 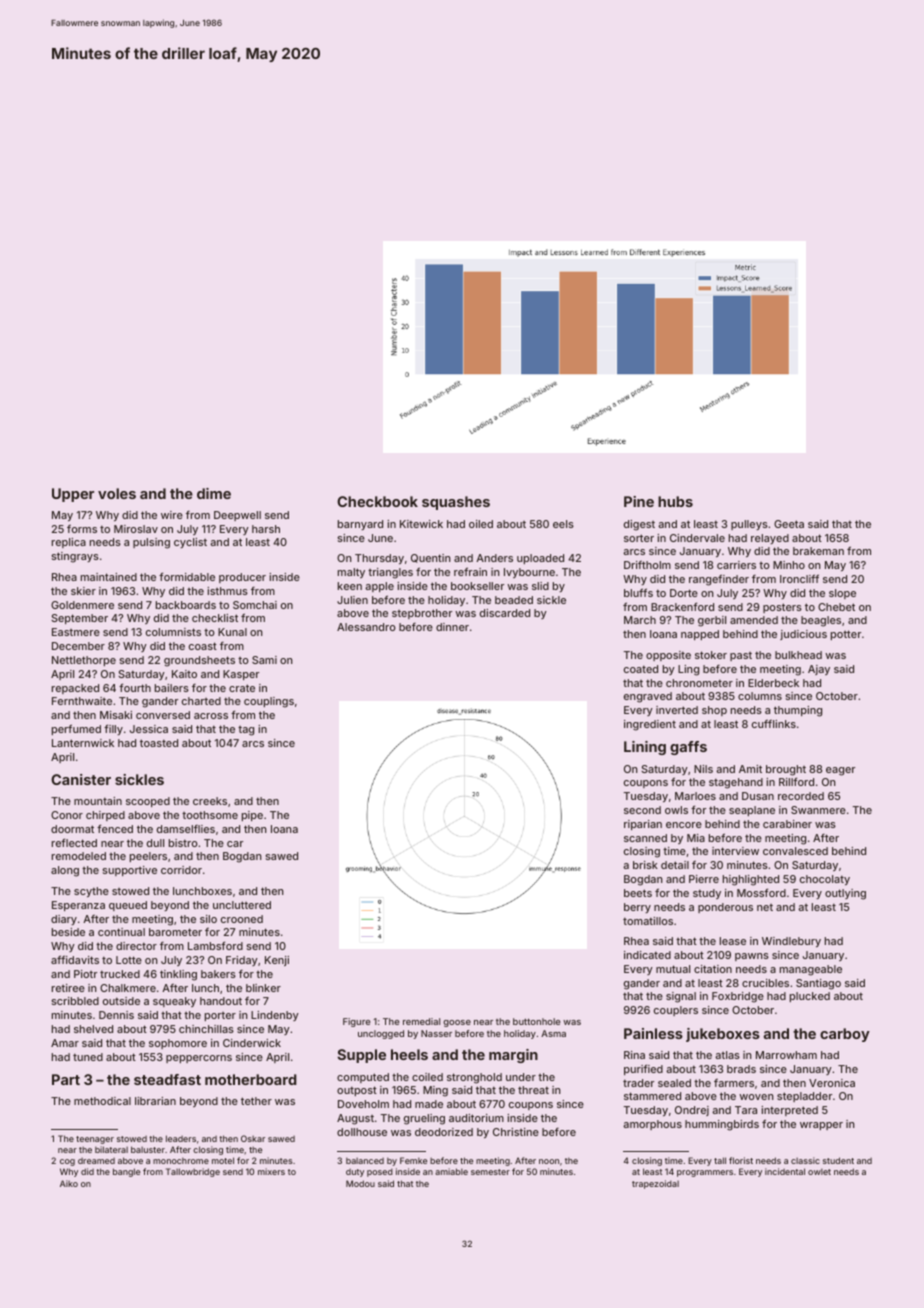 I want to click on dime, so click(x=214, y=493).
